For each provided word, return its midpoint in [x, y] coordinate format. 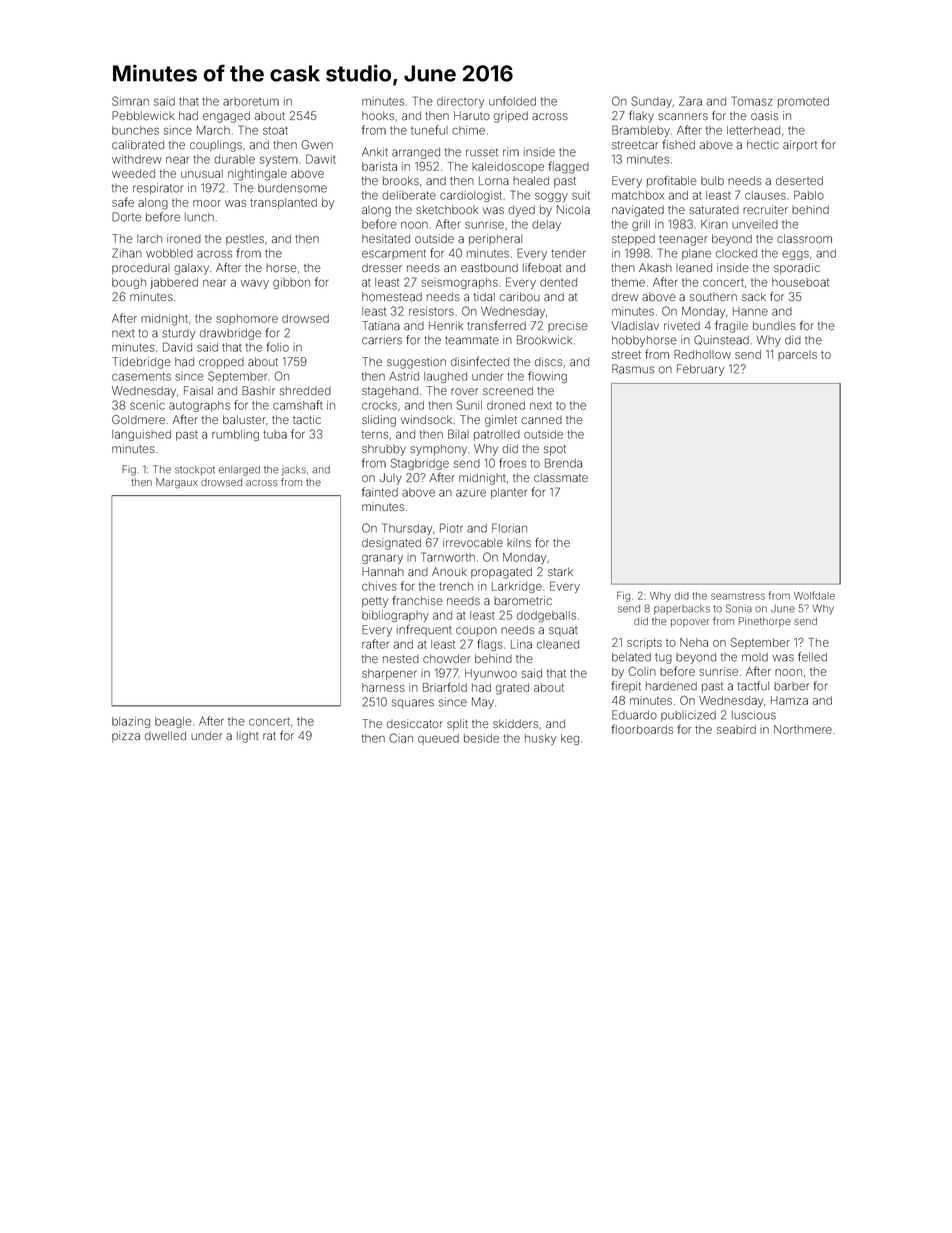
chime [468, 130]
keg [570, 739]
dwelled [165, 736]
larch [149, 238]
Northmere [803, 729]
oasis [764, 116]
